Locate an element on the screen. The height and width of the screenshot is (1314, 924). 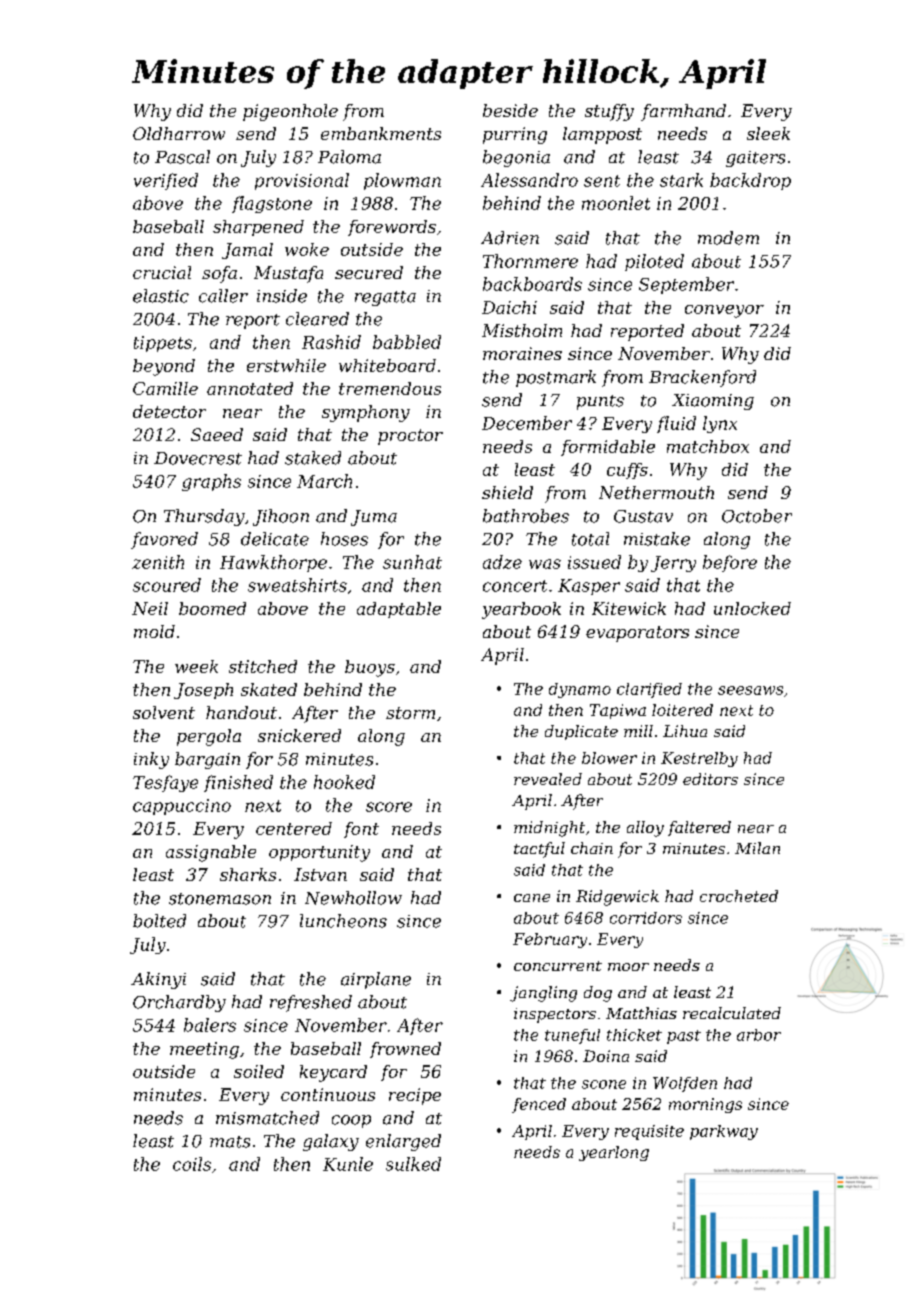
handout is located at coordinates (241, 712).
